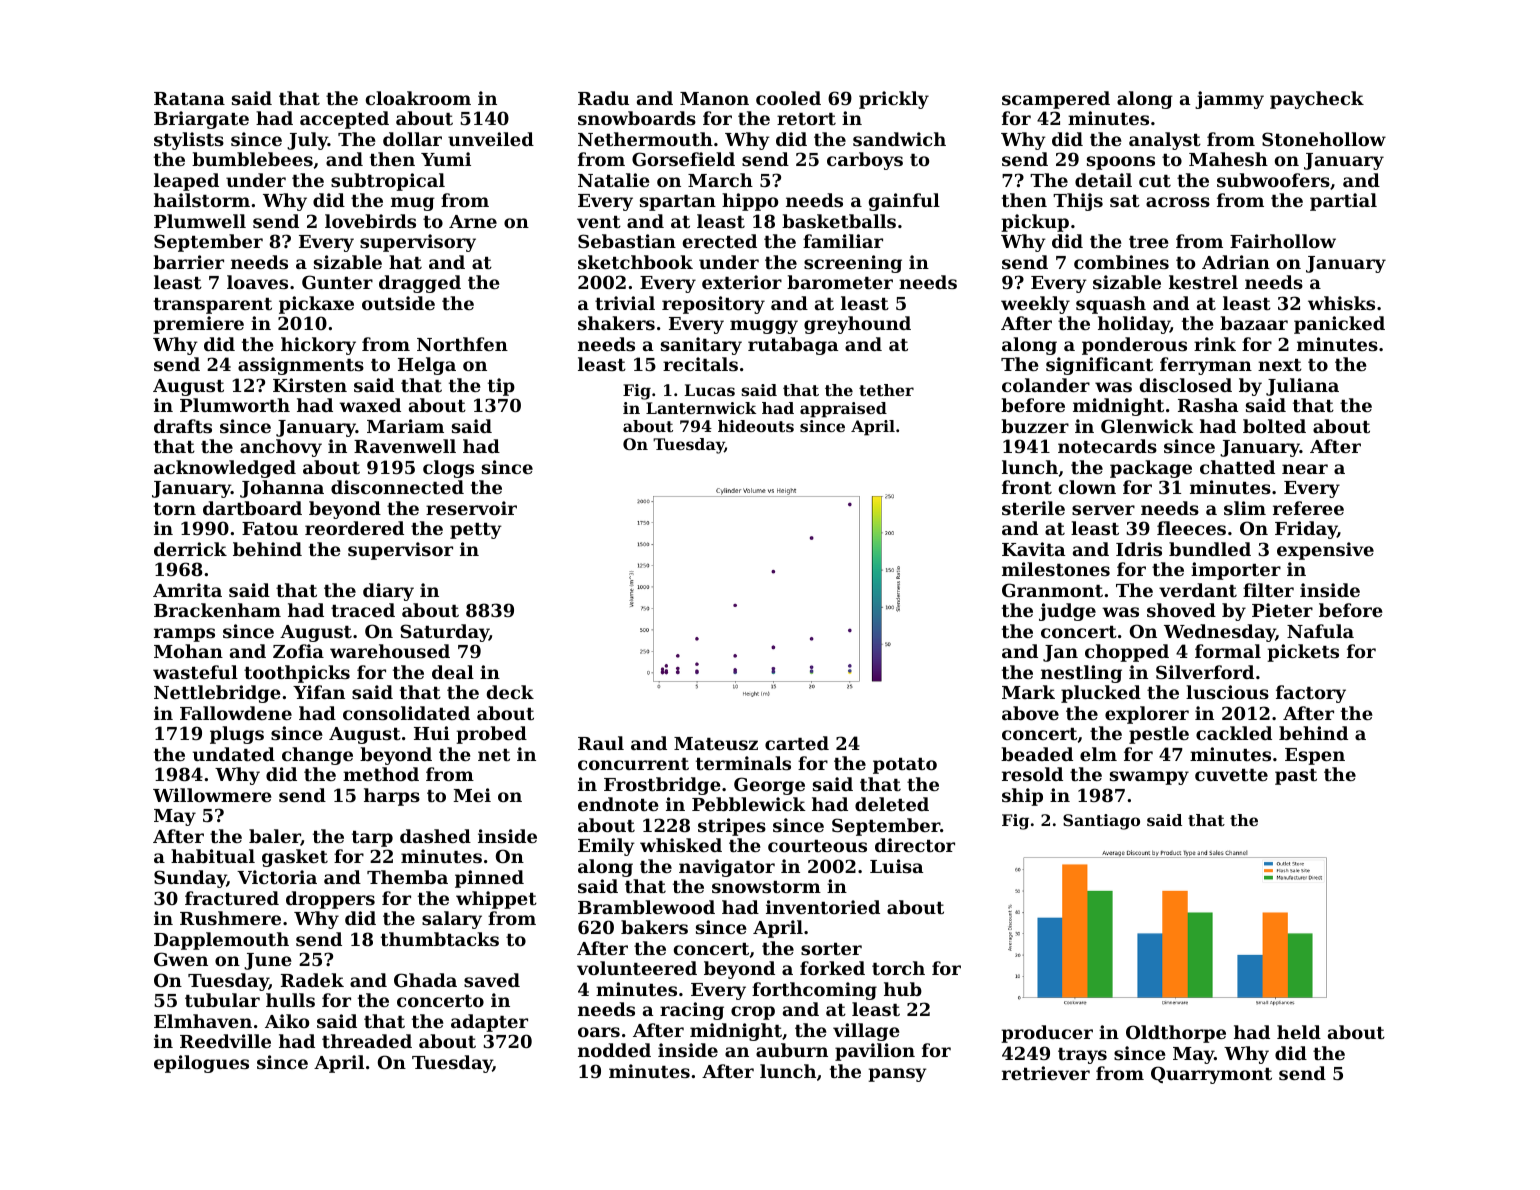 Image resolution: width=1540 pixels, height=1190 pixels. Describe the element at coordinates (354, 528) in the screenshot. I see `reordered` at that location.
